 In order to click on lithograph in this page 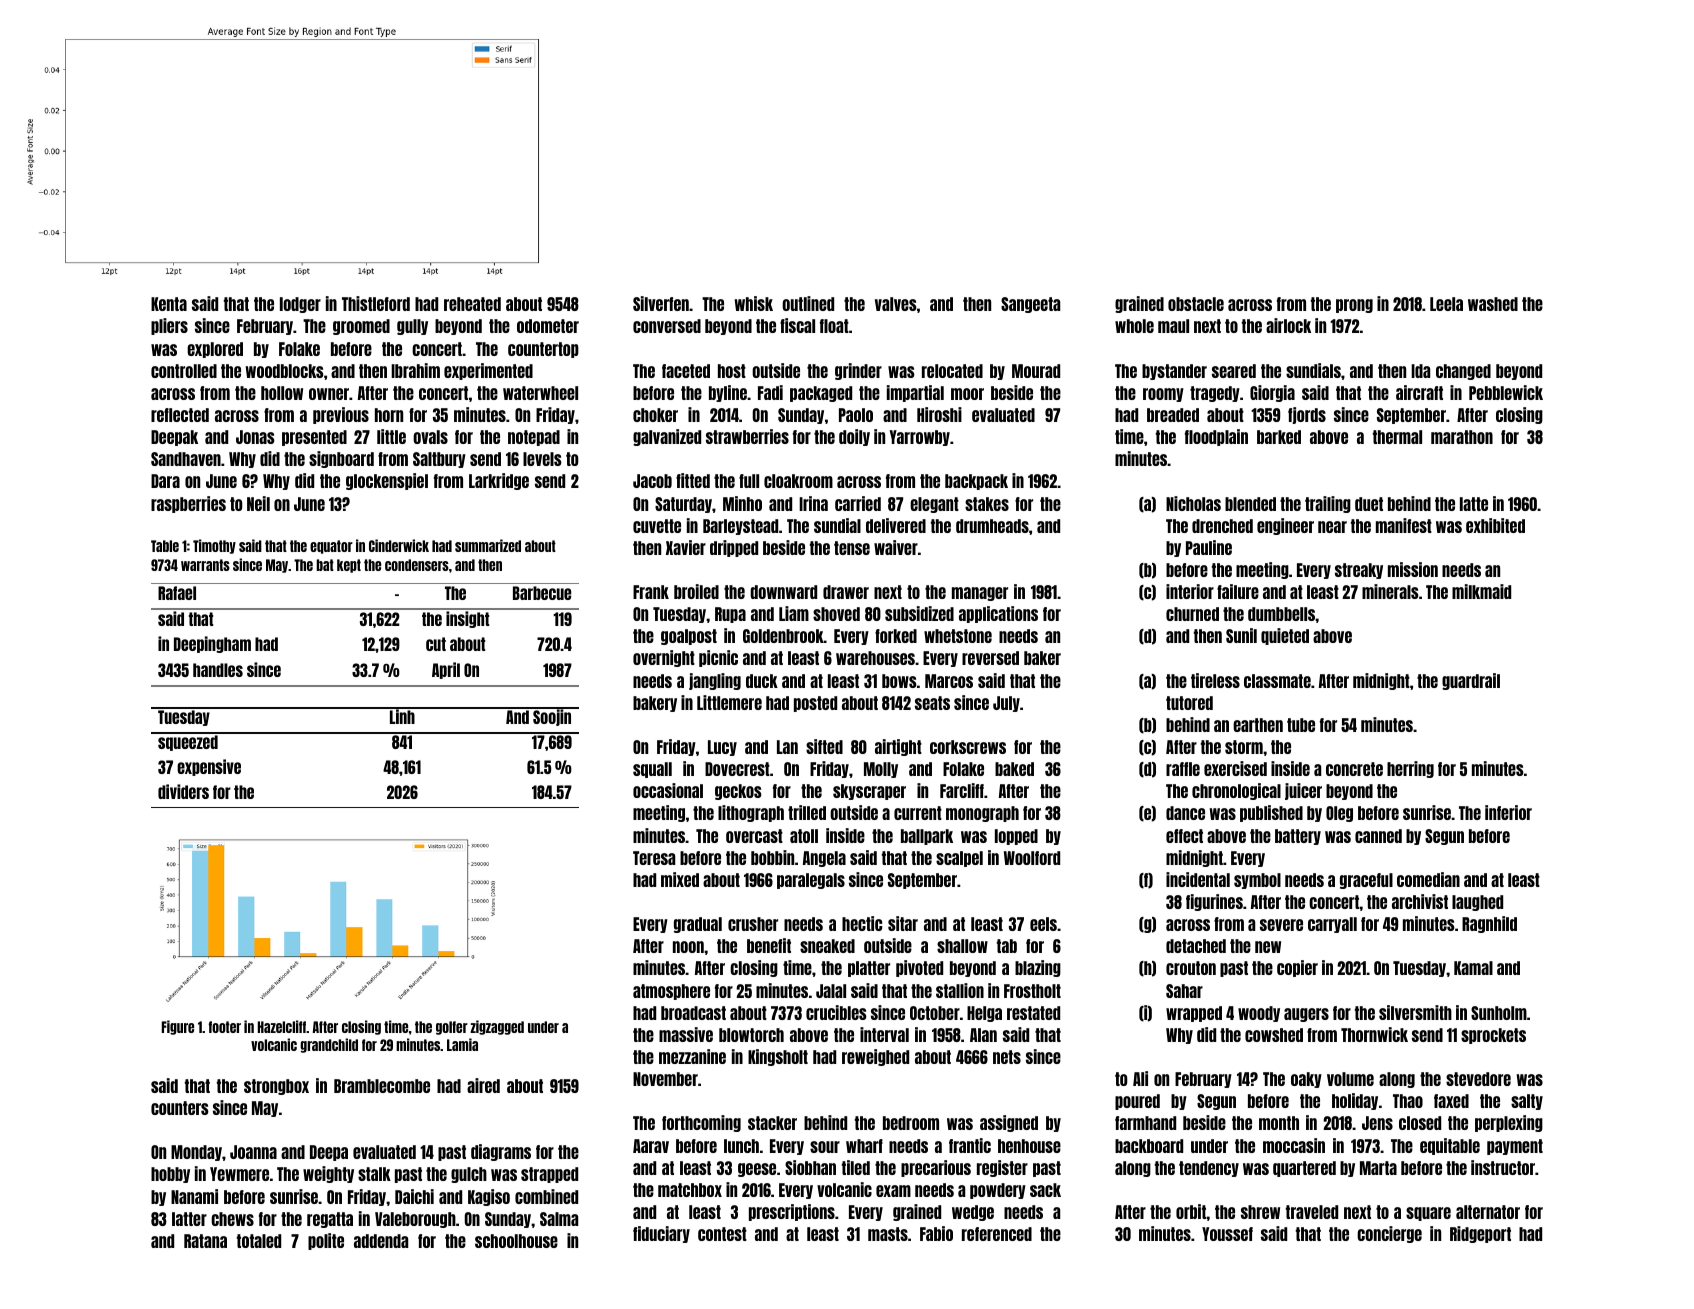, I will do `click(751, 813)`.
